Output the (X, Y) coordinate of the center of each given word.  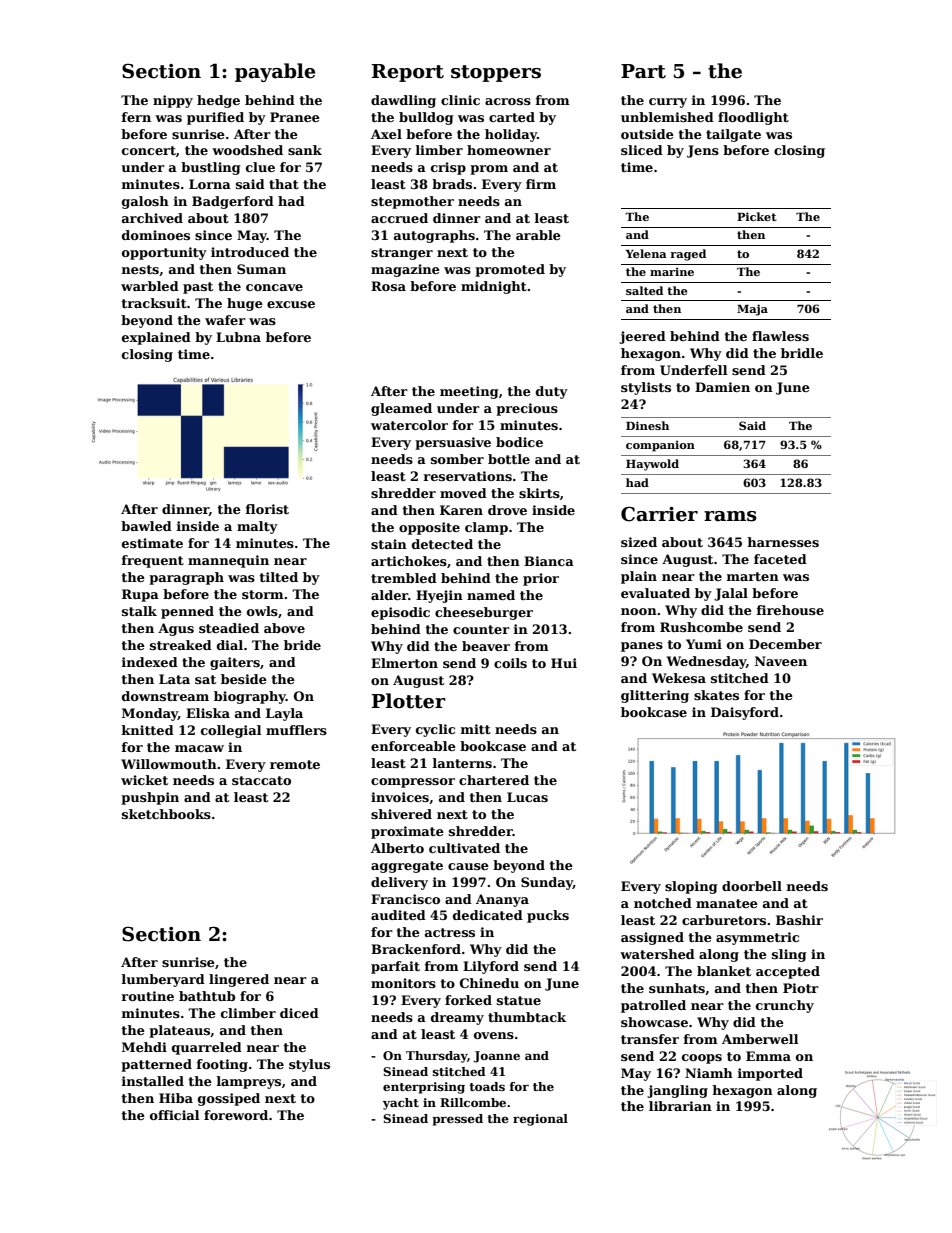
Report (408, 73)
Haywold (652, 465)
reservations (468, 476)
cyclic (435, 730)
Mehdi (144, 1047)
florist (267, 509)
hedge (218, 101)
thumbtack (527, 1017)
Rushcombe (701, 627)
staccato (261, 780)
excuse (291, 304)
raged (688, 255)
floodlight (753, 118)
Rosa (388, 286)
